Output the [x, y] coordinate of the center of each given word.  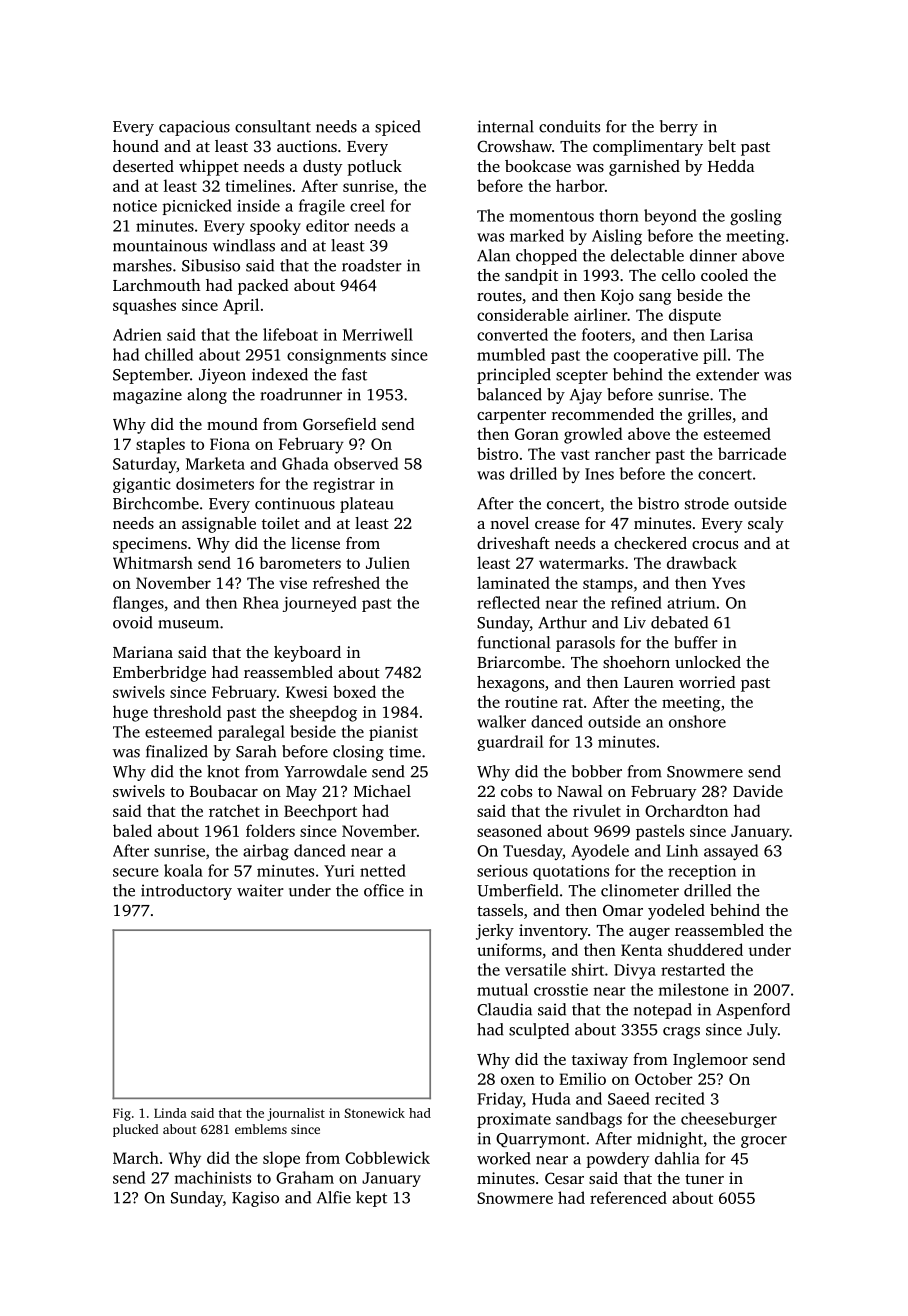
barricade [752, 453]
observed [366, 463]
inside [258, 205]
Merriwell [378, 334]
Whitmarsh [153, 562]
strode [707, 503]
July [762, 1031]
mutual [502, 989]
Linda [170, 1113]
